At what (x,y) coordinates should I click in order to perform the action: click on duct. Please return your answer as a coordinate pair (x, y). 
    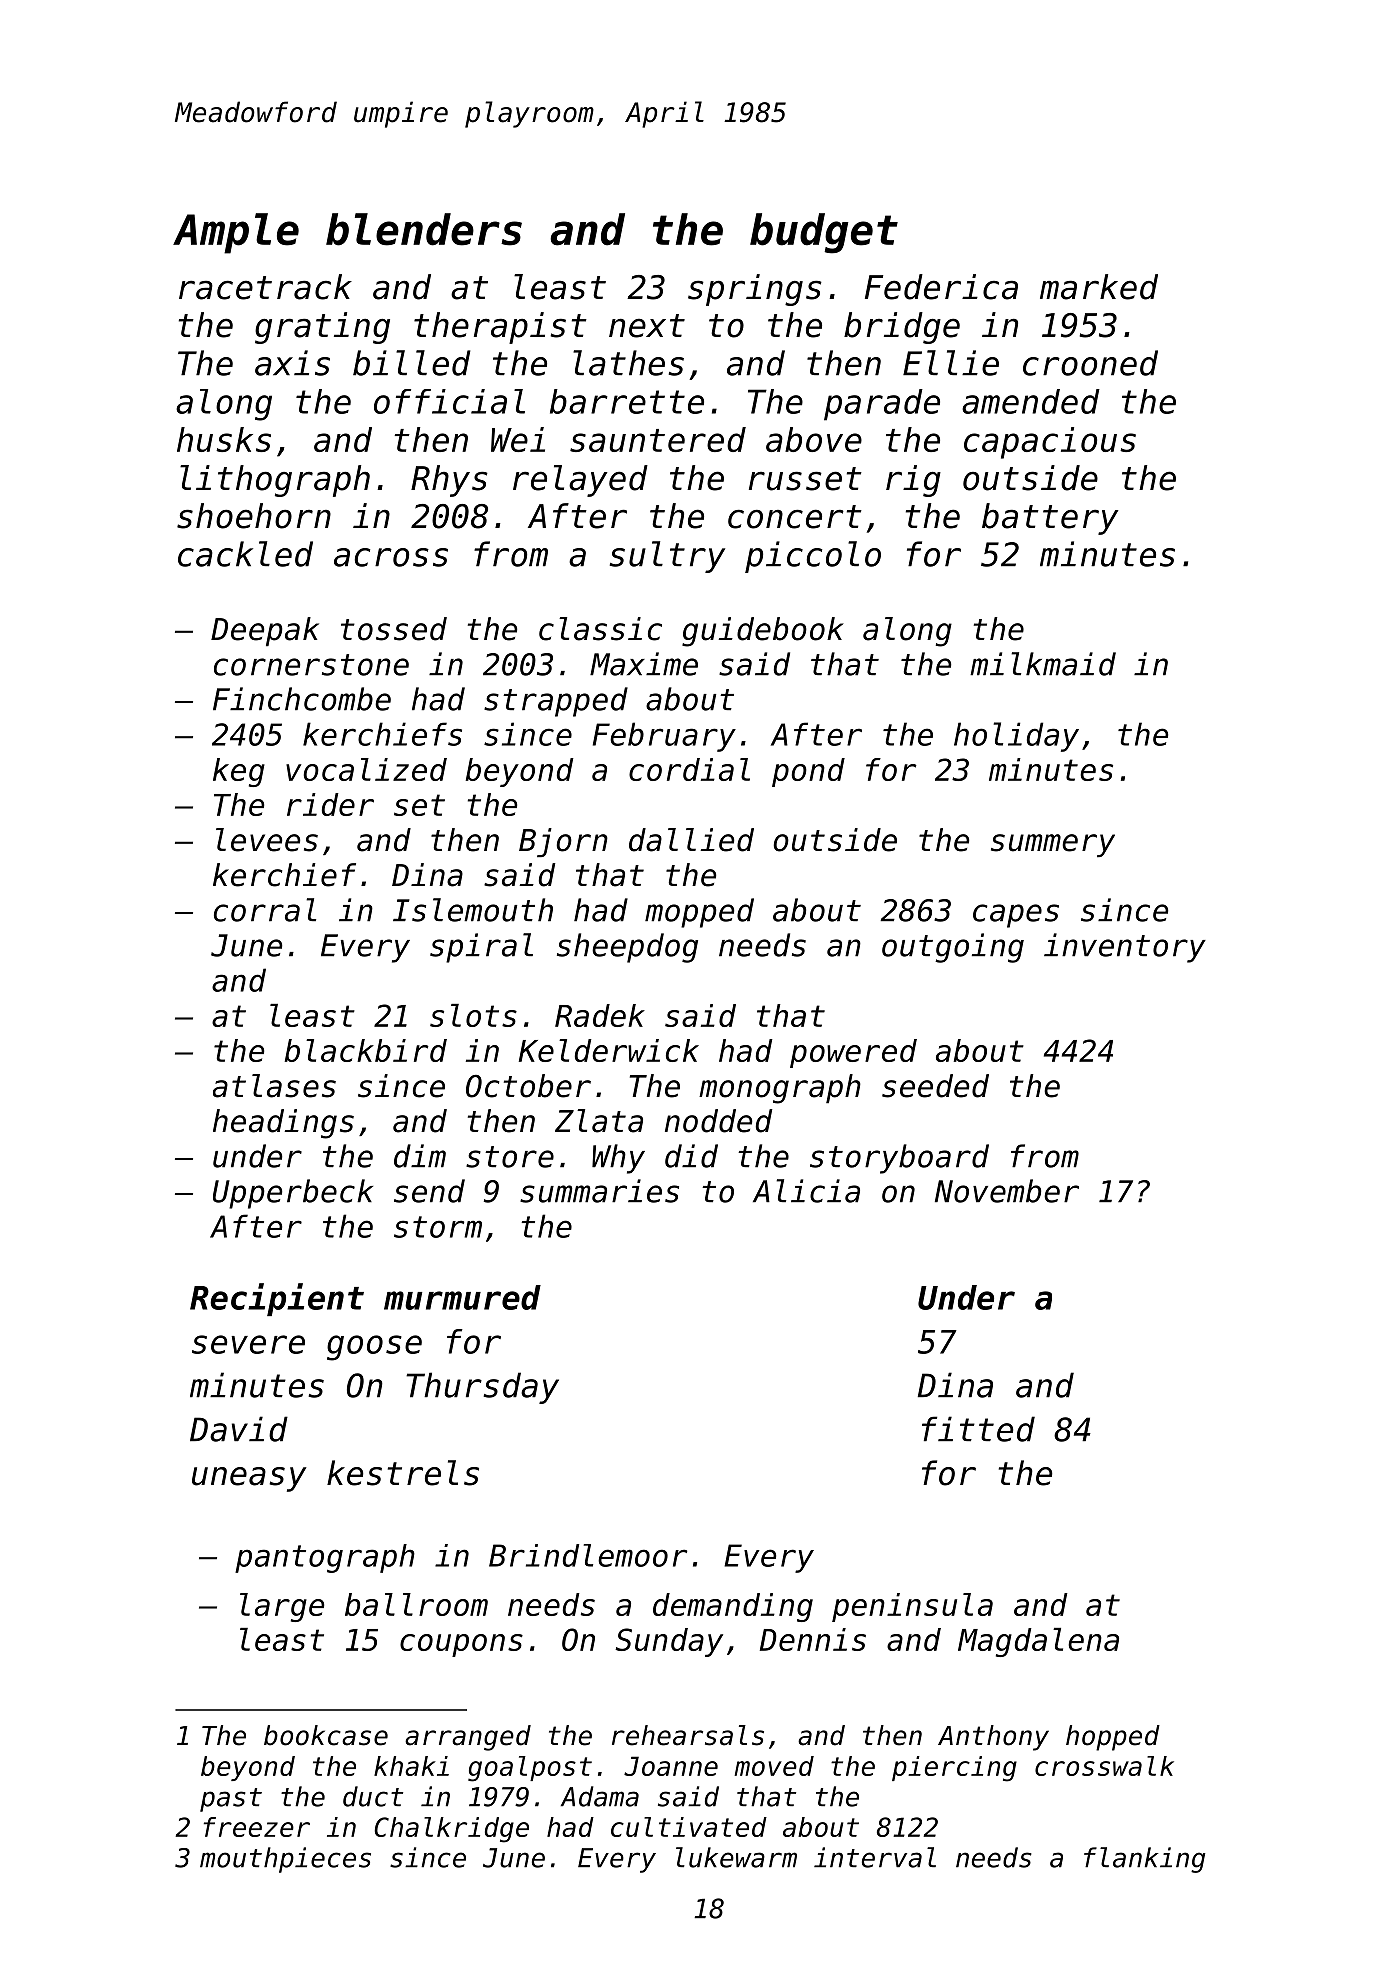
    Looking at the image, I should click on (373, 1796).
